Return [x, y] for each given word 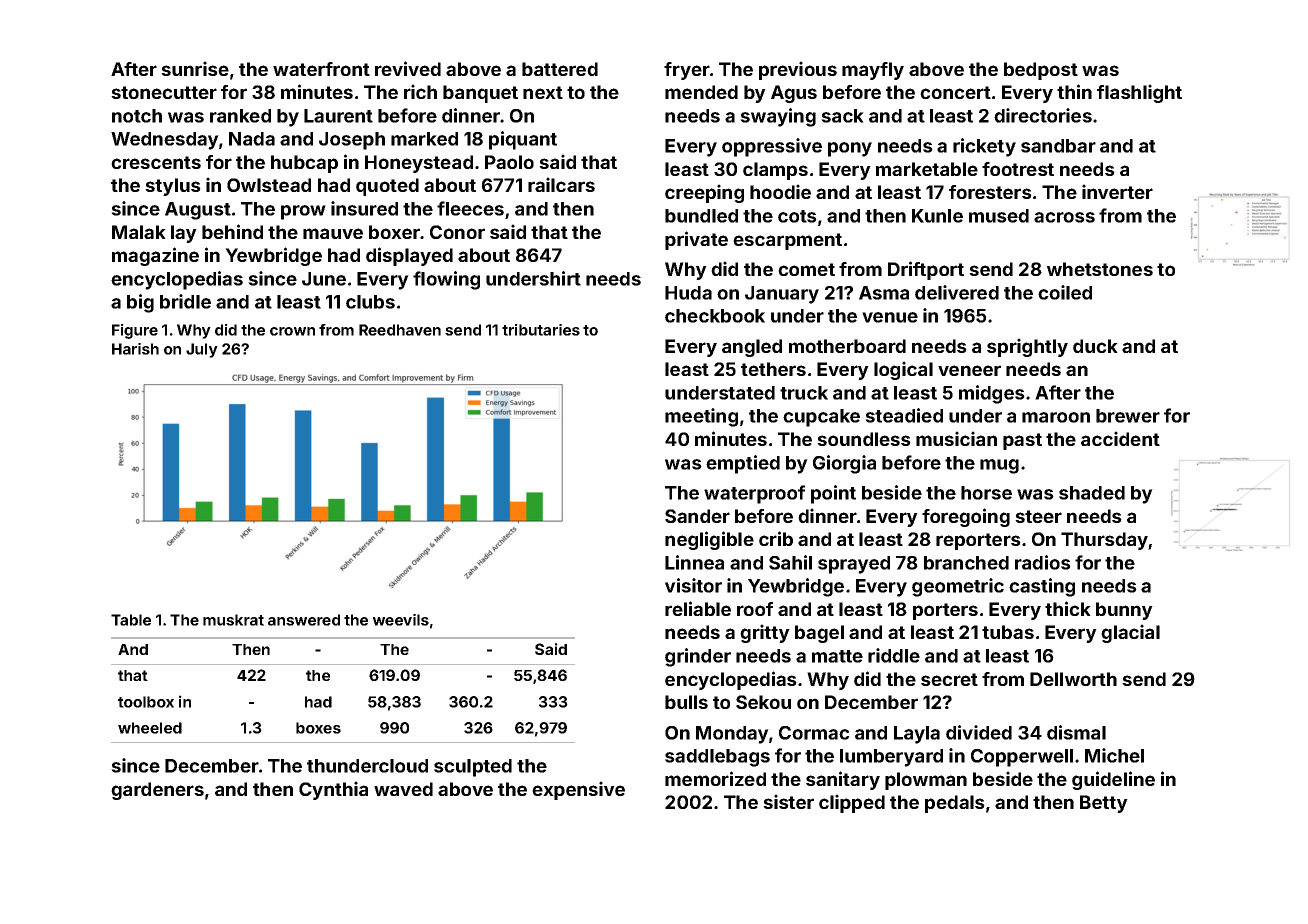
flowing [446, 280]
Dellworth [1073, 679]
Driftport [926, 270]
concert [955, 92]
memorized [715, 778]
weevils [401, 620]
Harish [135, 349]
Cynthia [333, 790]
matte [837, 656]
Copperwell [1022, 758]
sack [842, 116]
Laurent [338, 116]
